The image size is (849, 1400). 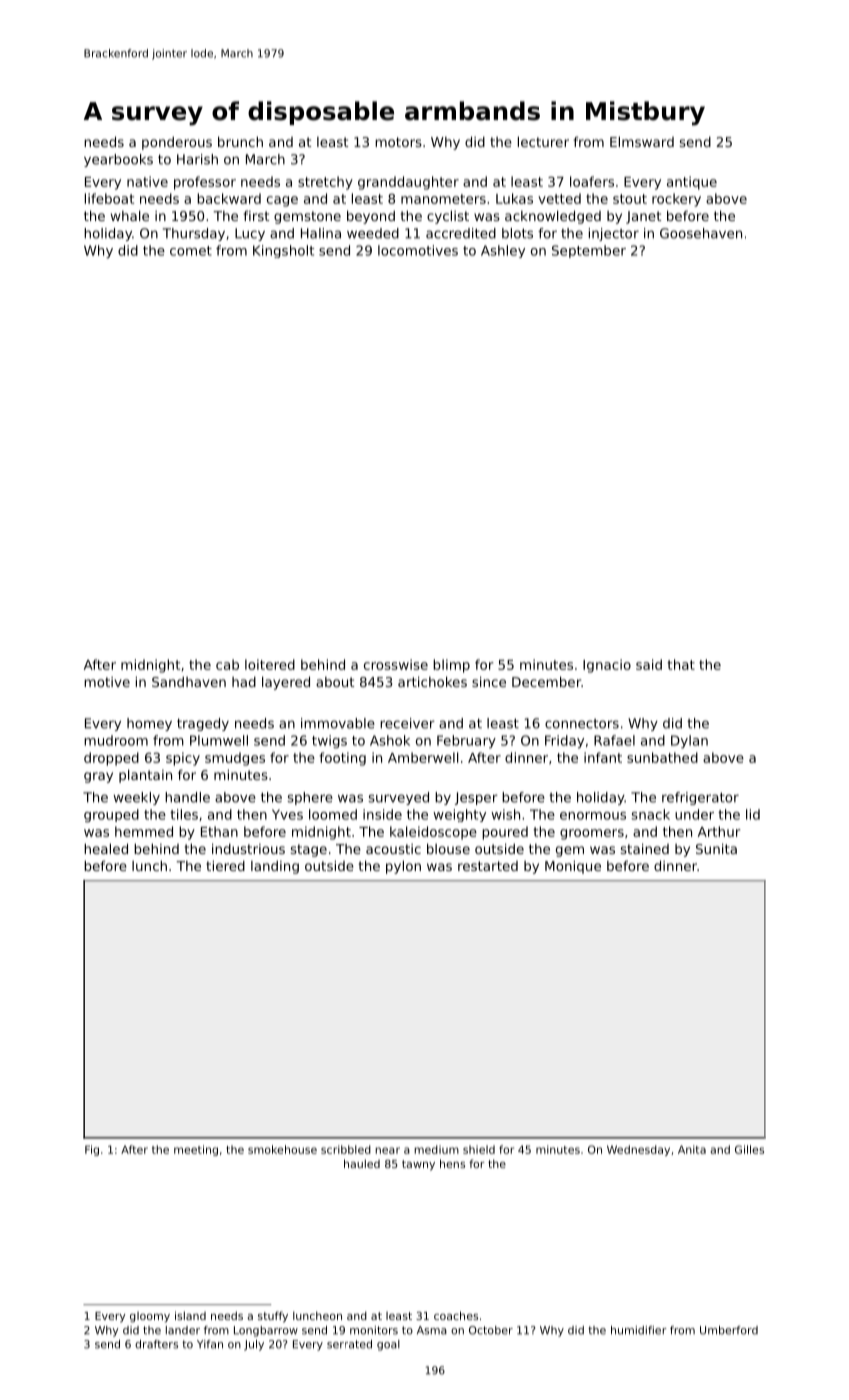 What do you see at coordinates (543, 141) in the screenshot?
I see `lecturer` at bounding box center [543, 141].
